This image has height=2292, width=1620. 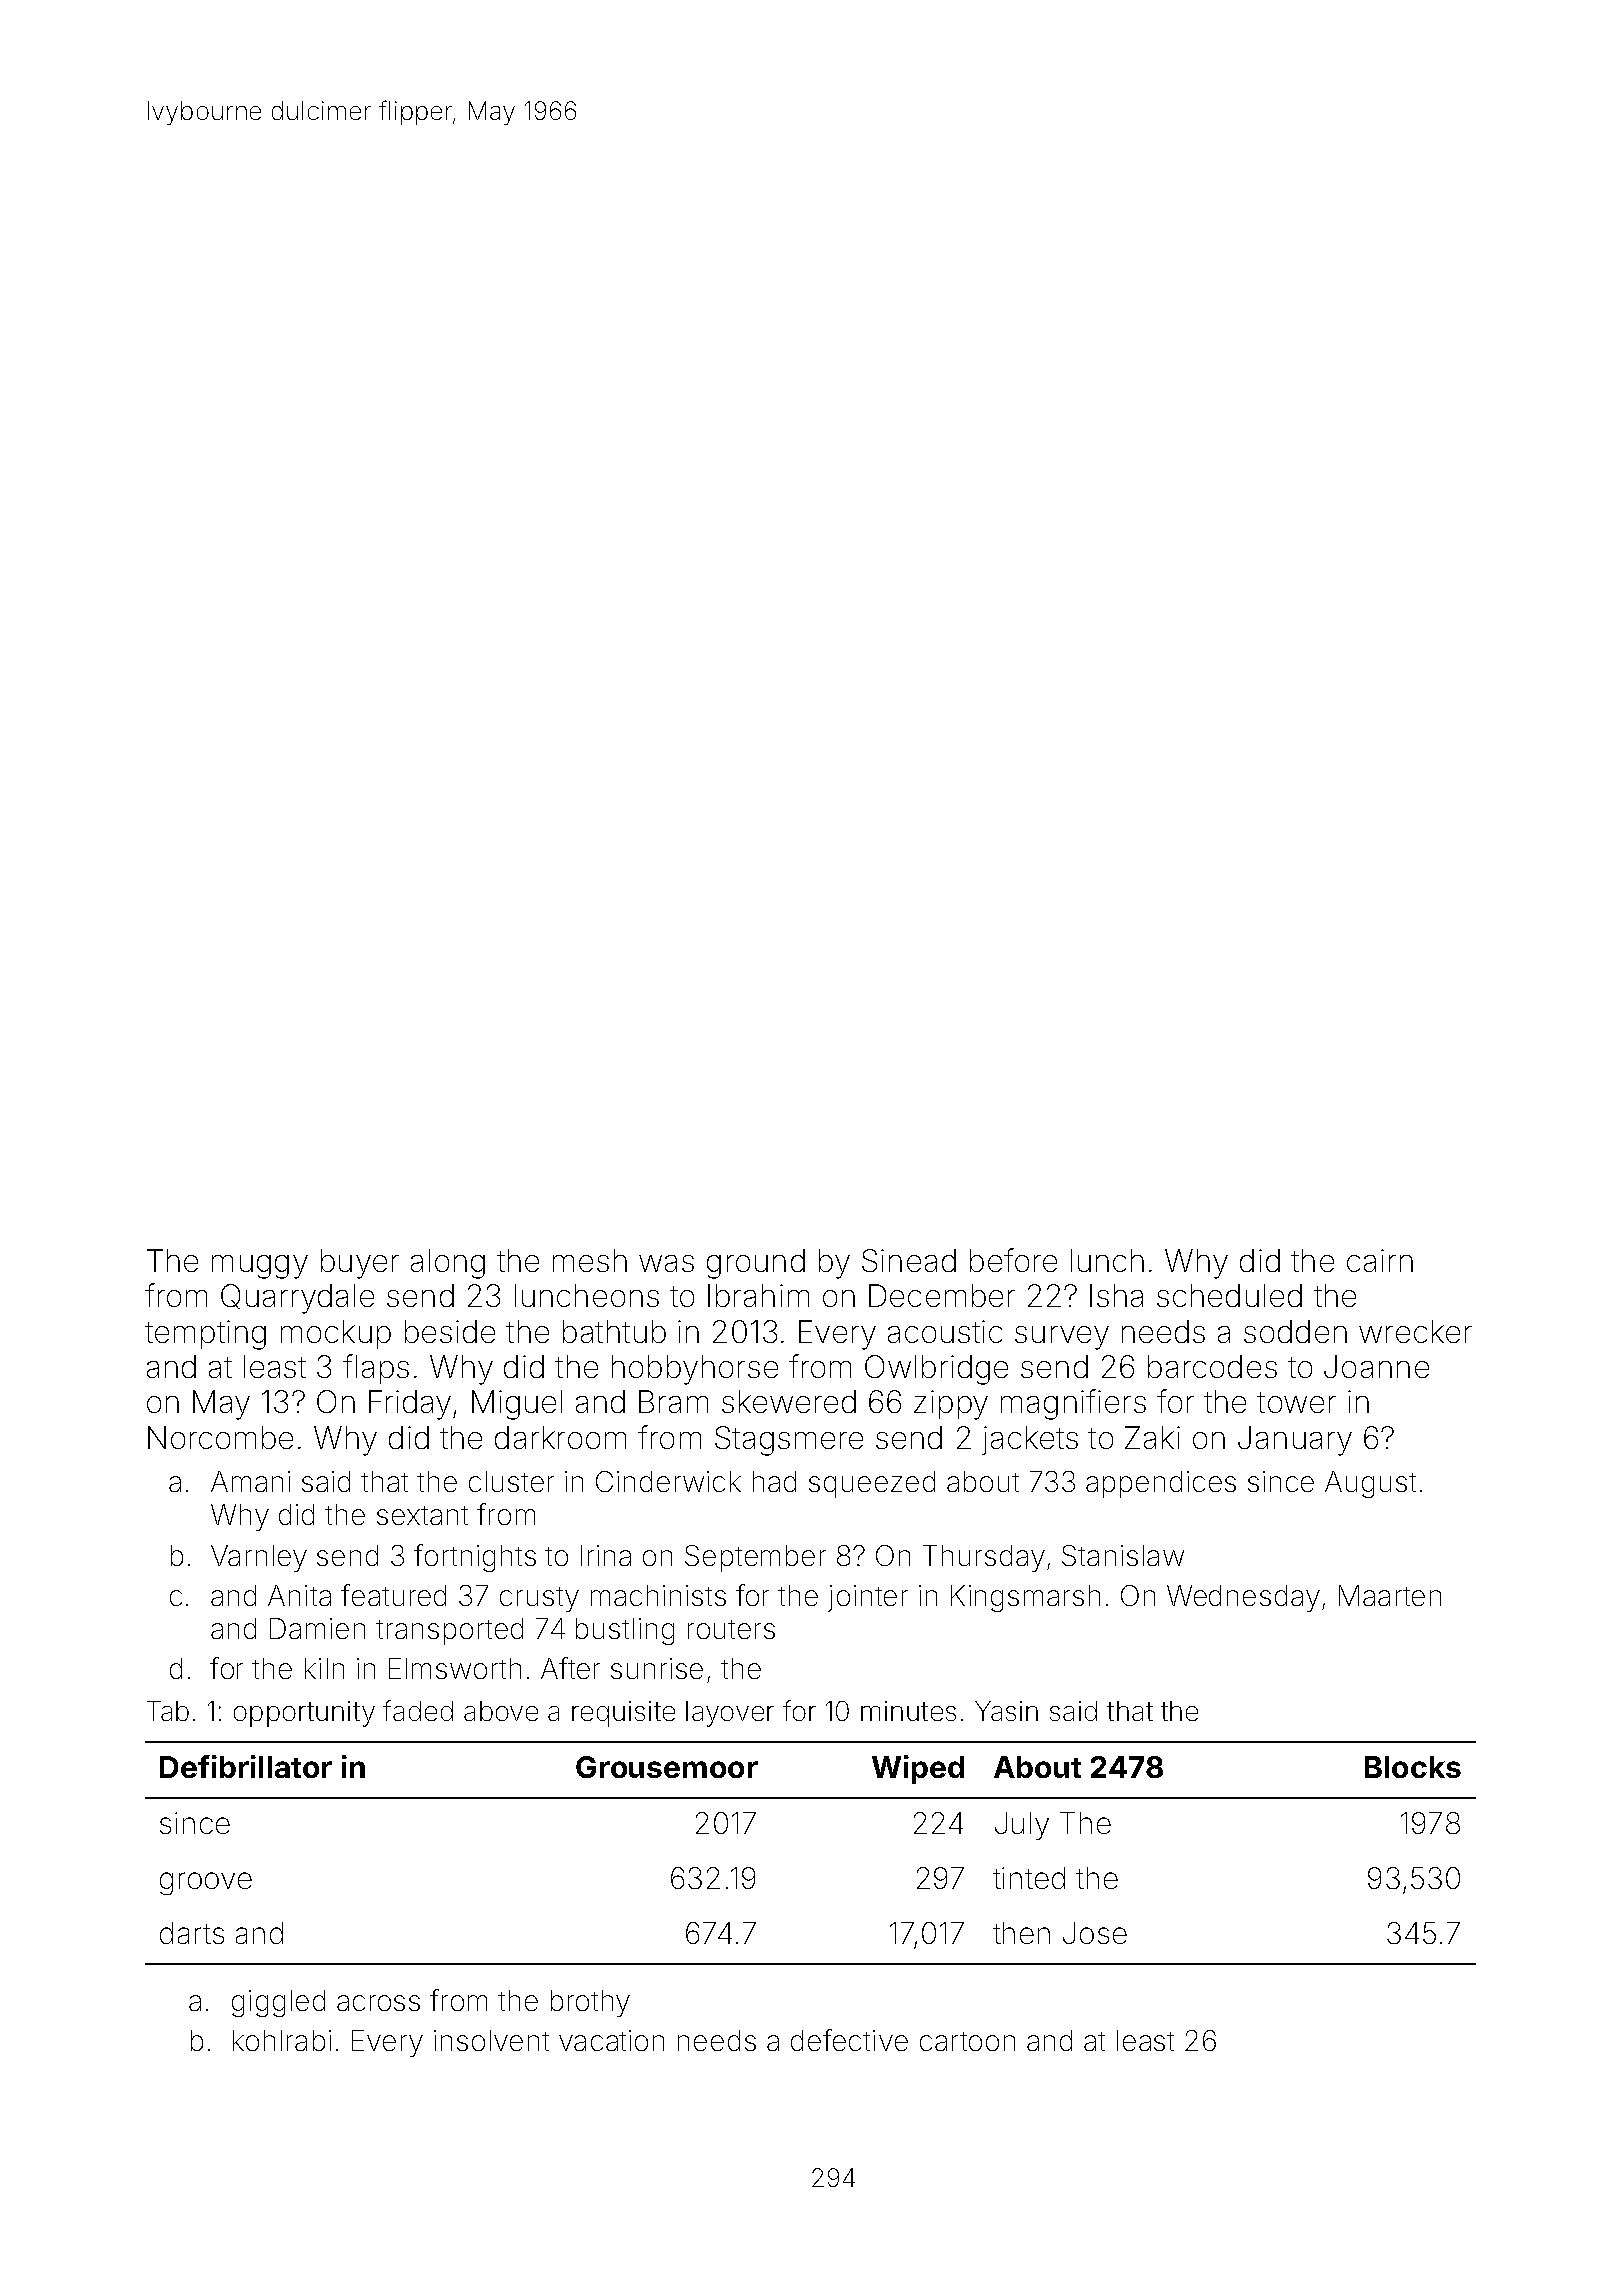 What do you see at coordinates (206, 1883) in the image?
I see `groove` at bounding box center [206, 1883].
